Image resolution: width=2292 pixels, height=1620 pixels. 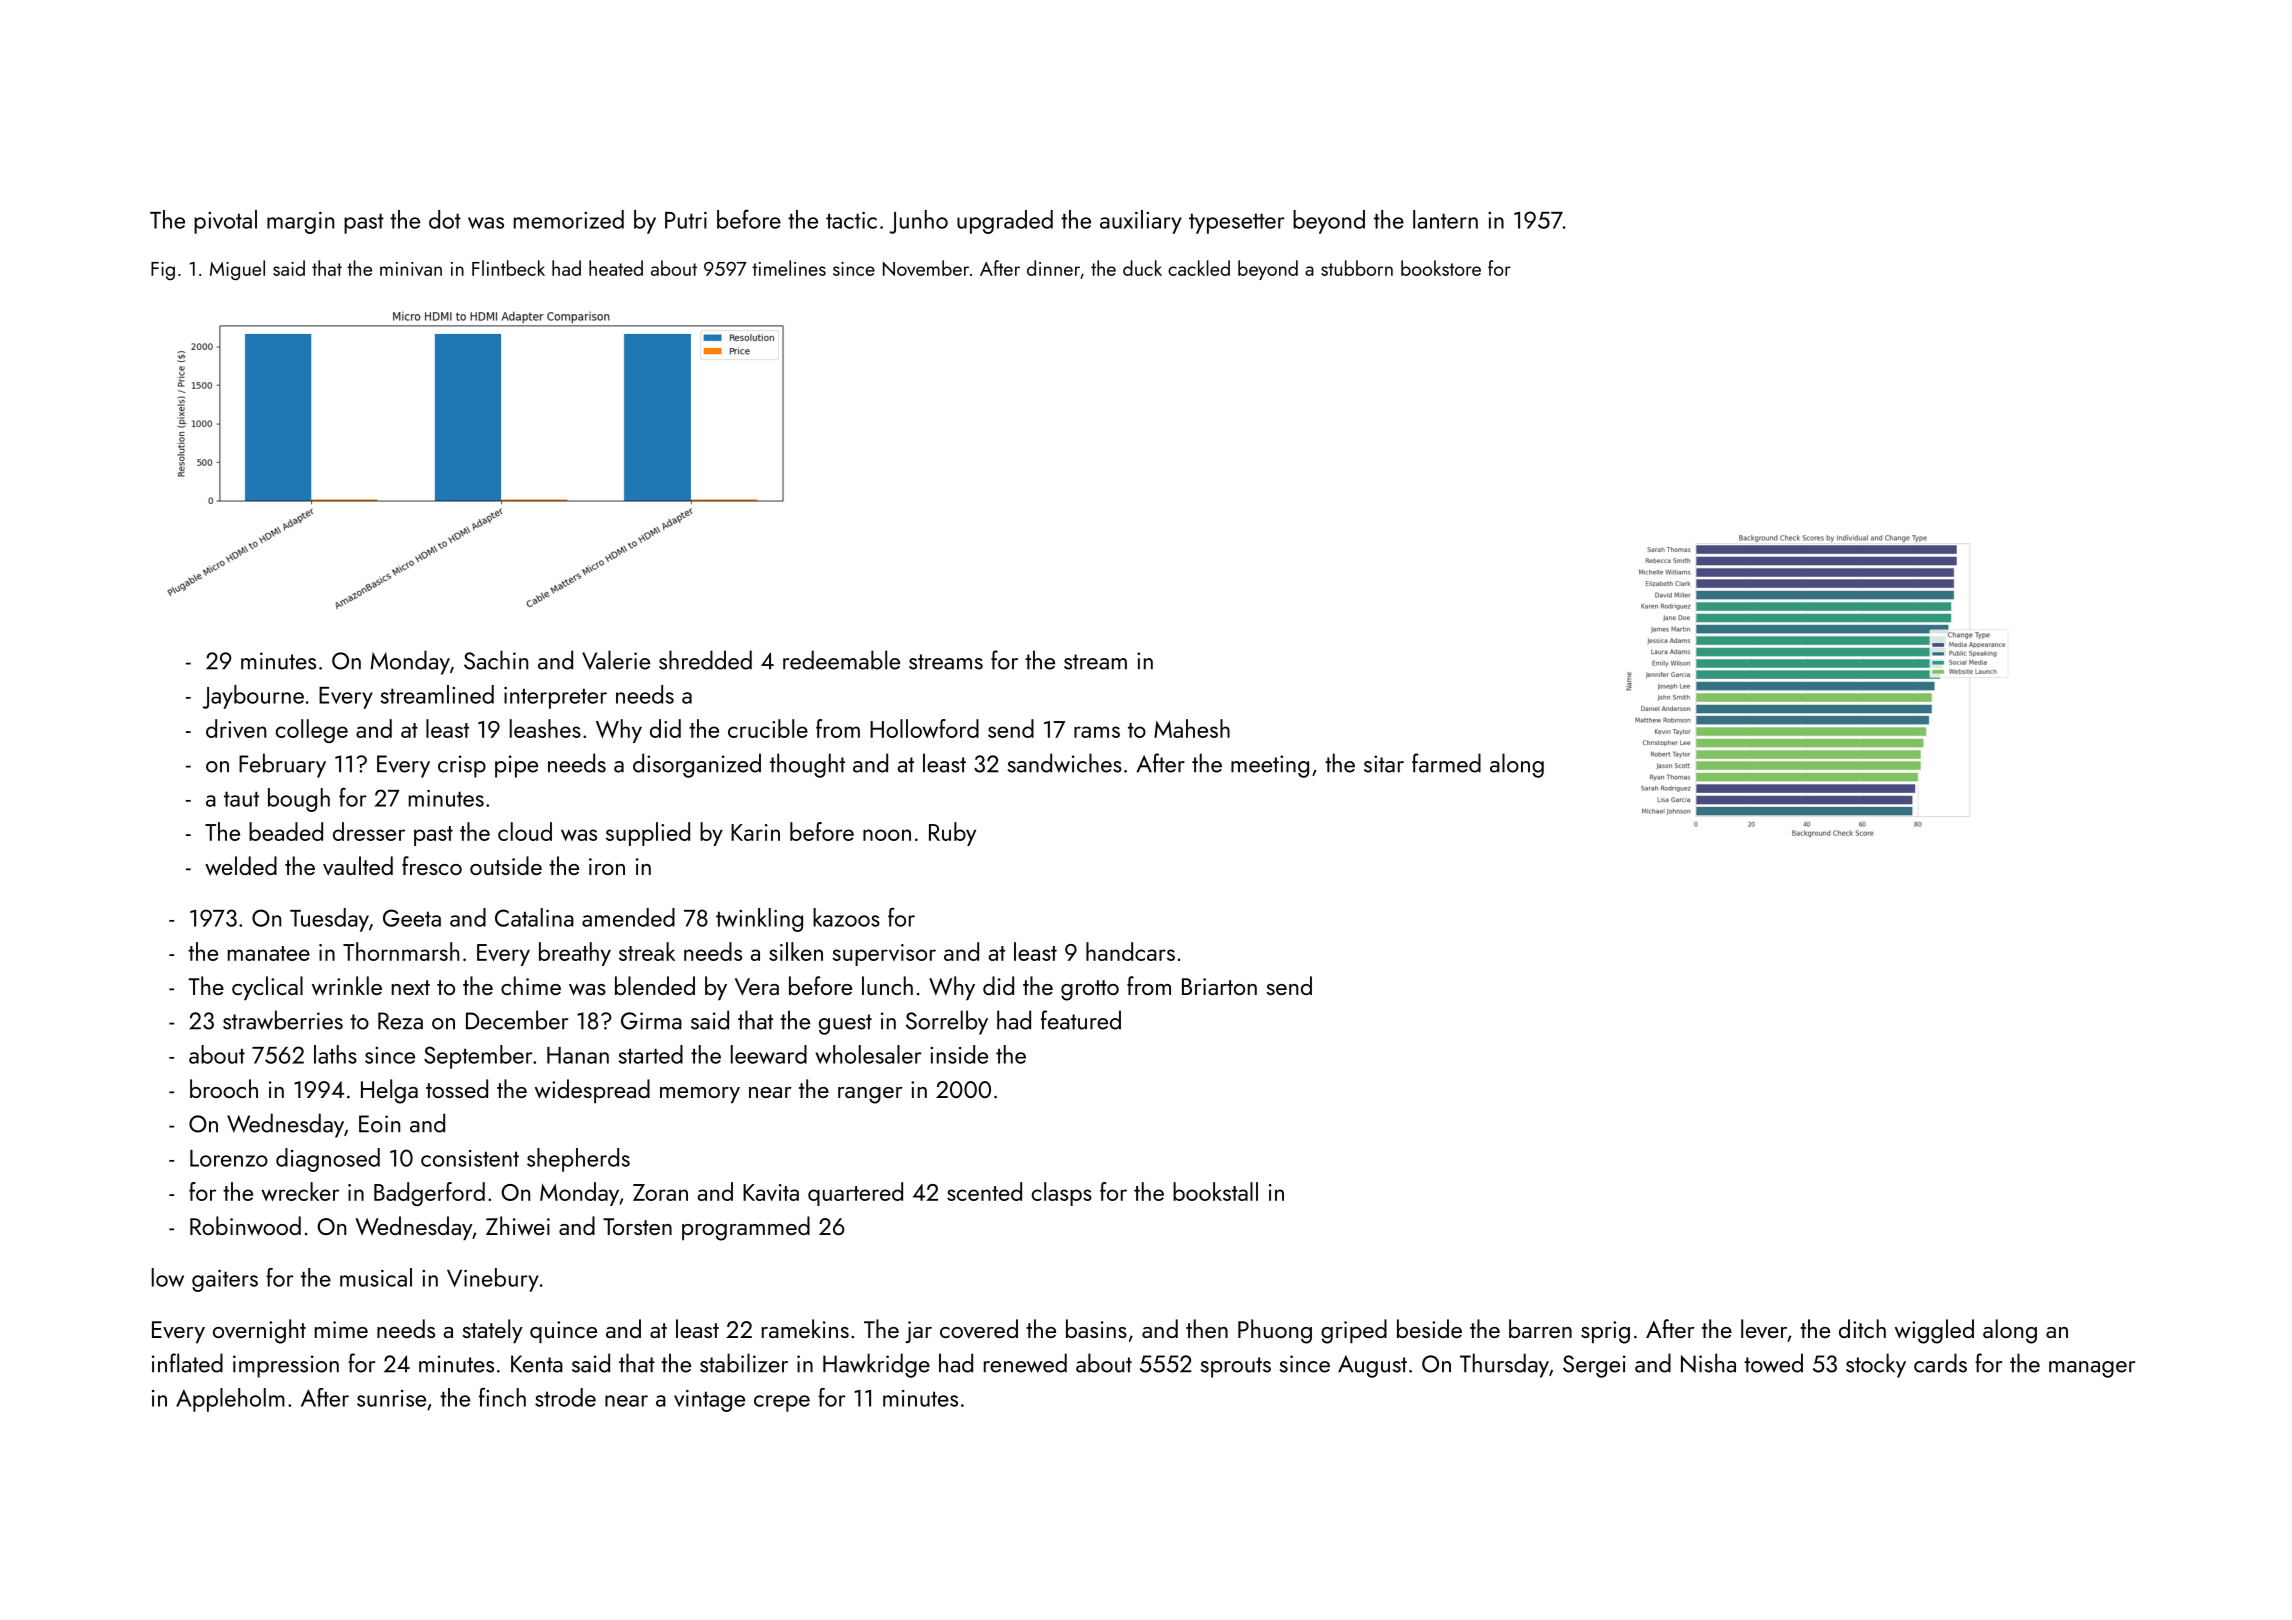 What do you see at coordinates (1446, 763) in the image?
I see `farmed` at bounding box center [1446, 763].
